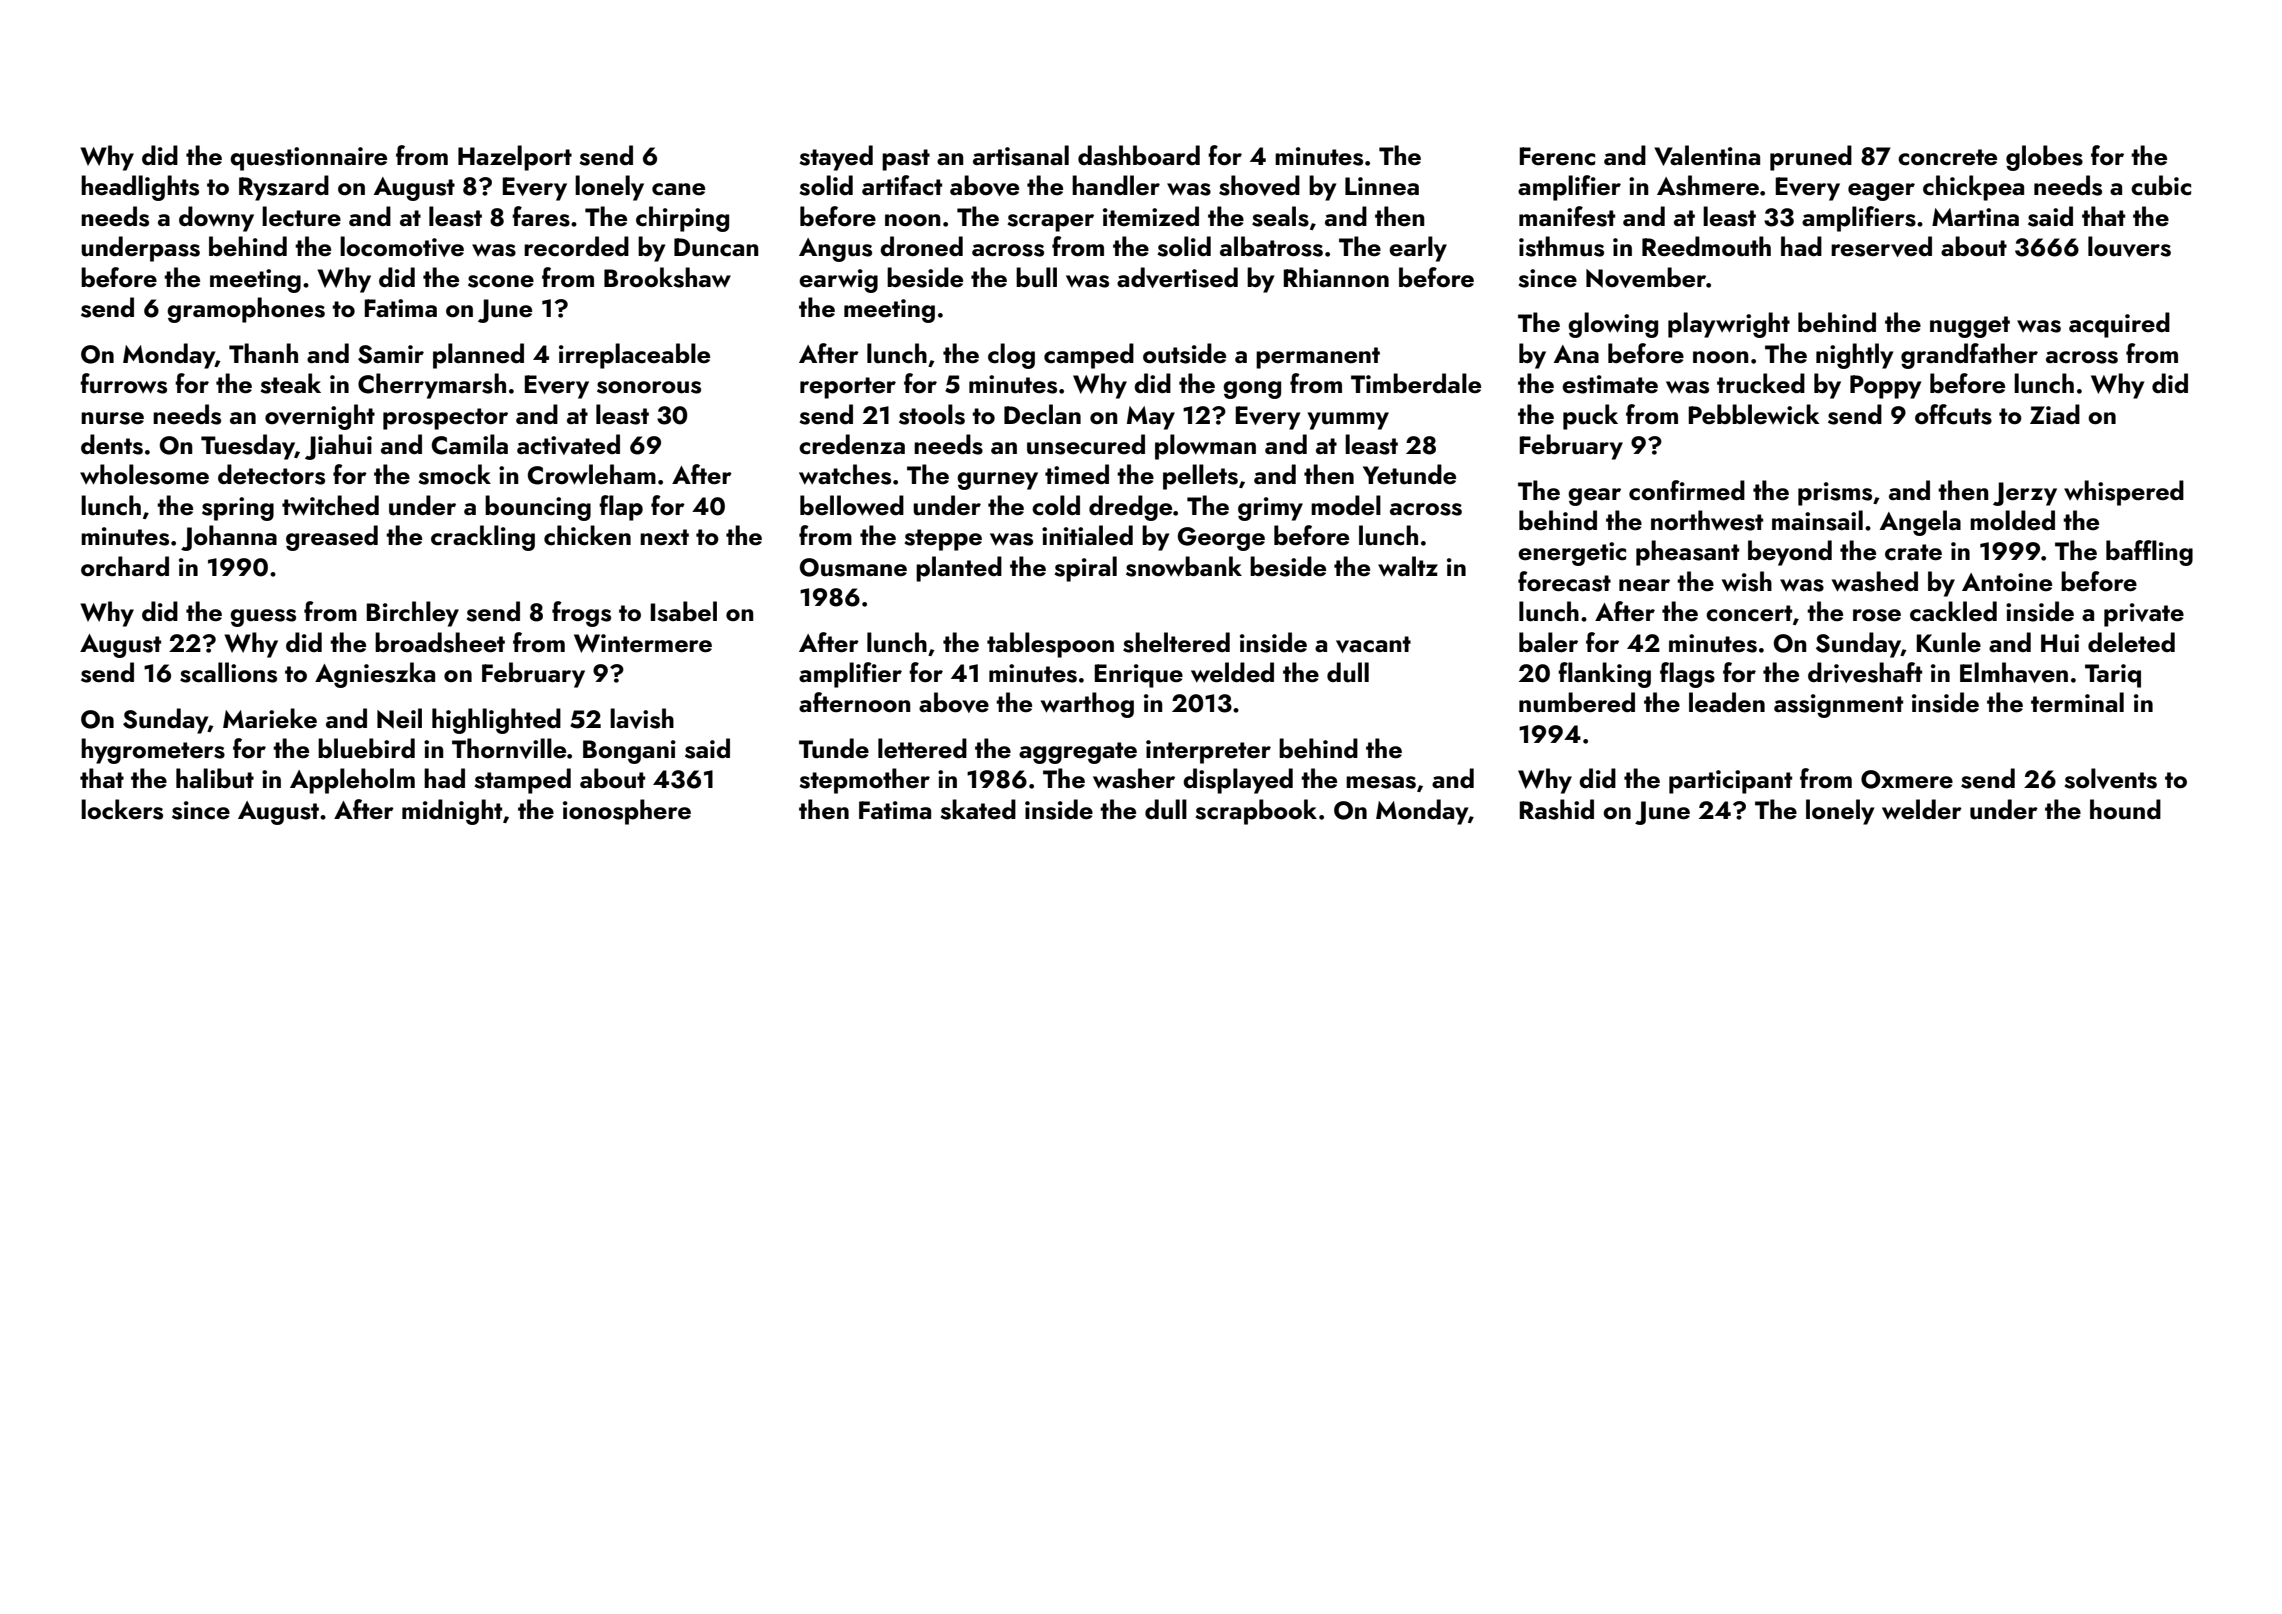 This screenshot has width=2282, height=1614. What do you see at coordinates (2161, 185) in the screenshot?
I see `cubic` at bounding box center [2161, 185].
